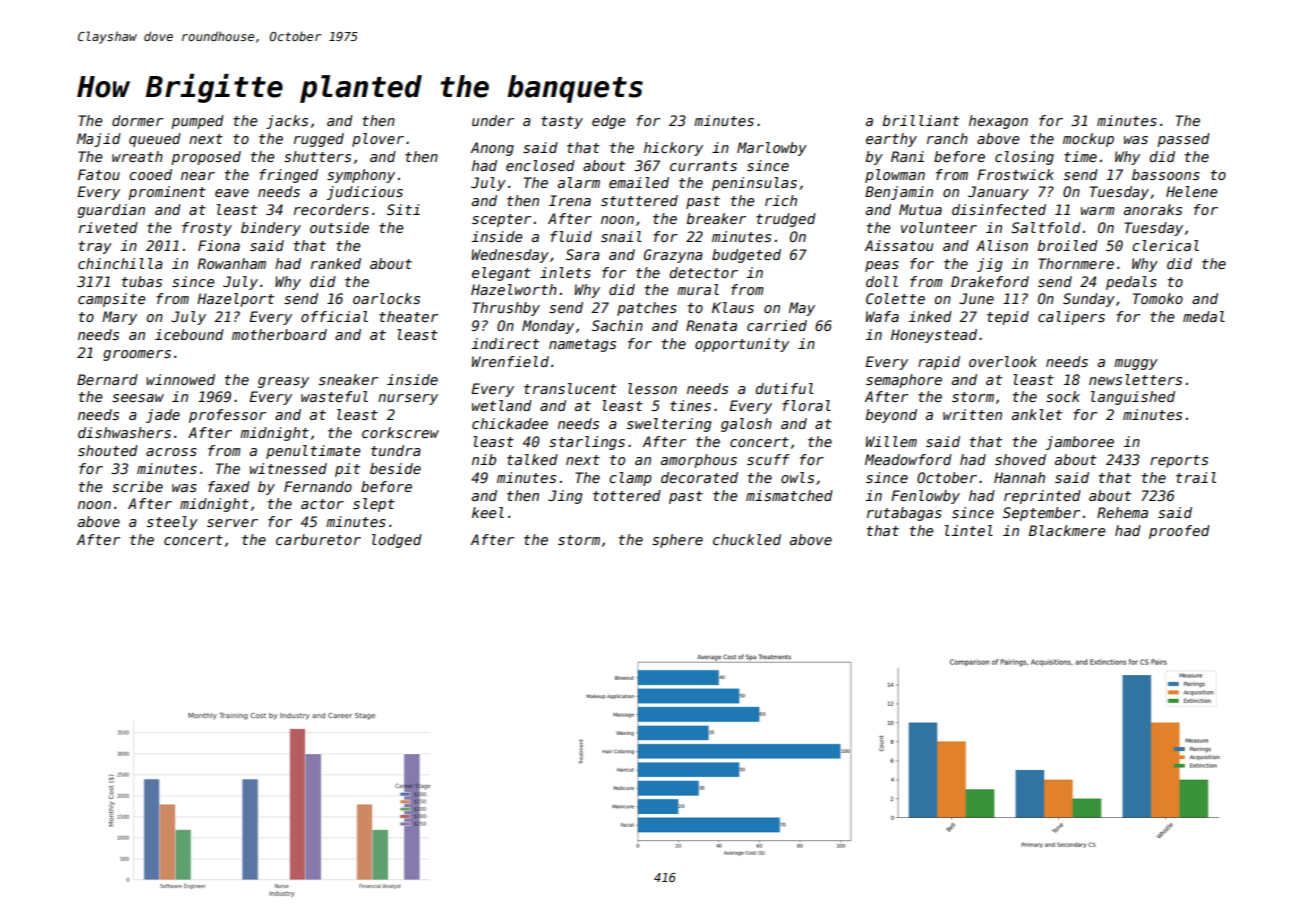 The image size is (1308, 924). I want to click on proofed, so click(1179, 532).
